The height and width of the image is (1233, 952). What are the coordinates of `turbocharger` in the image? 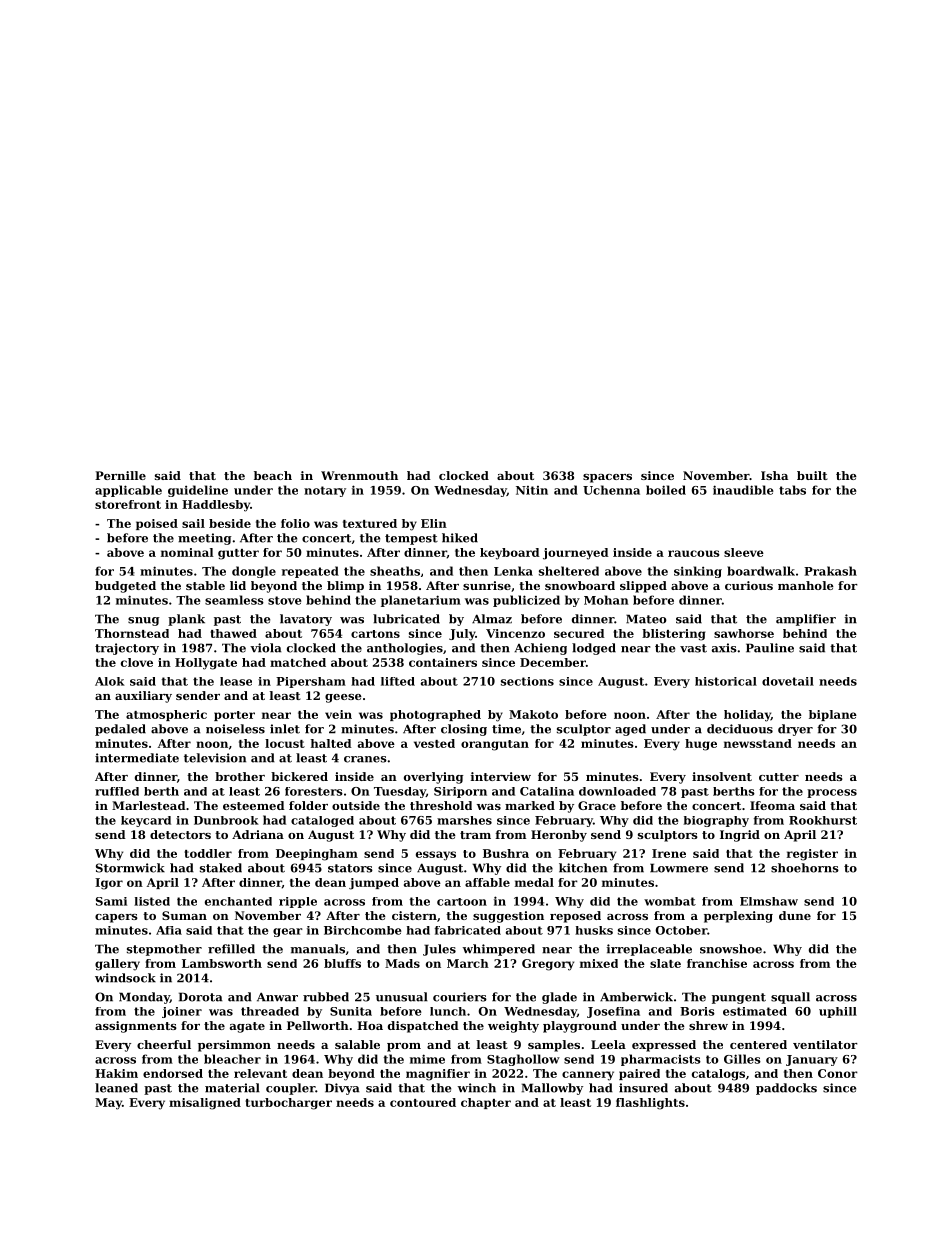 It's located at (288, 1104).
